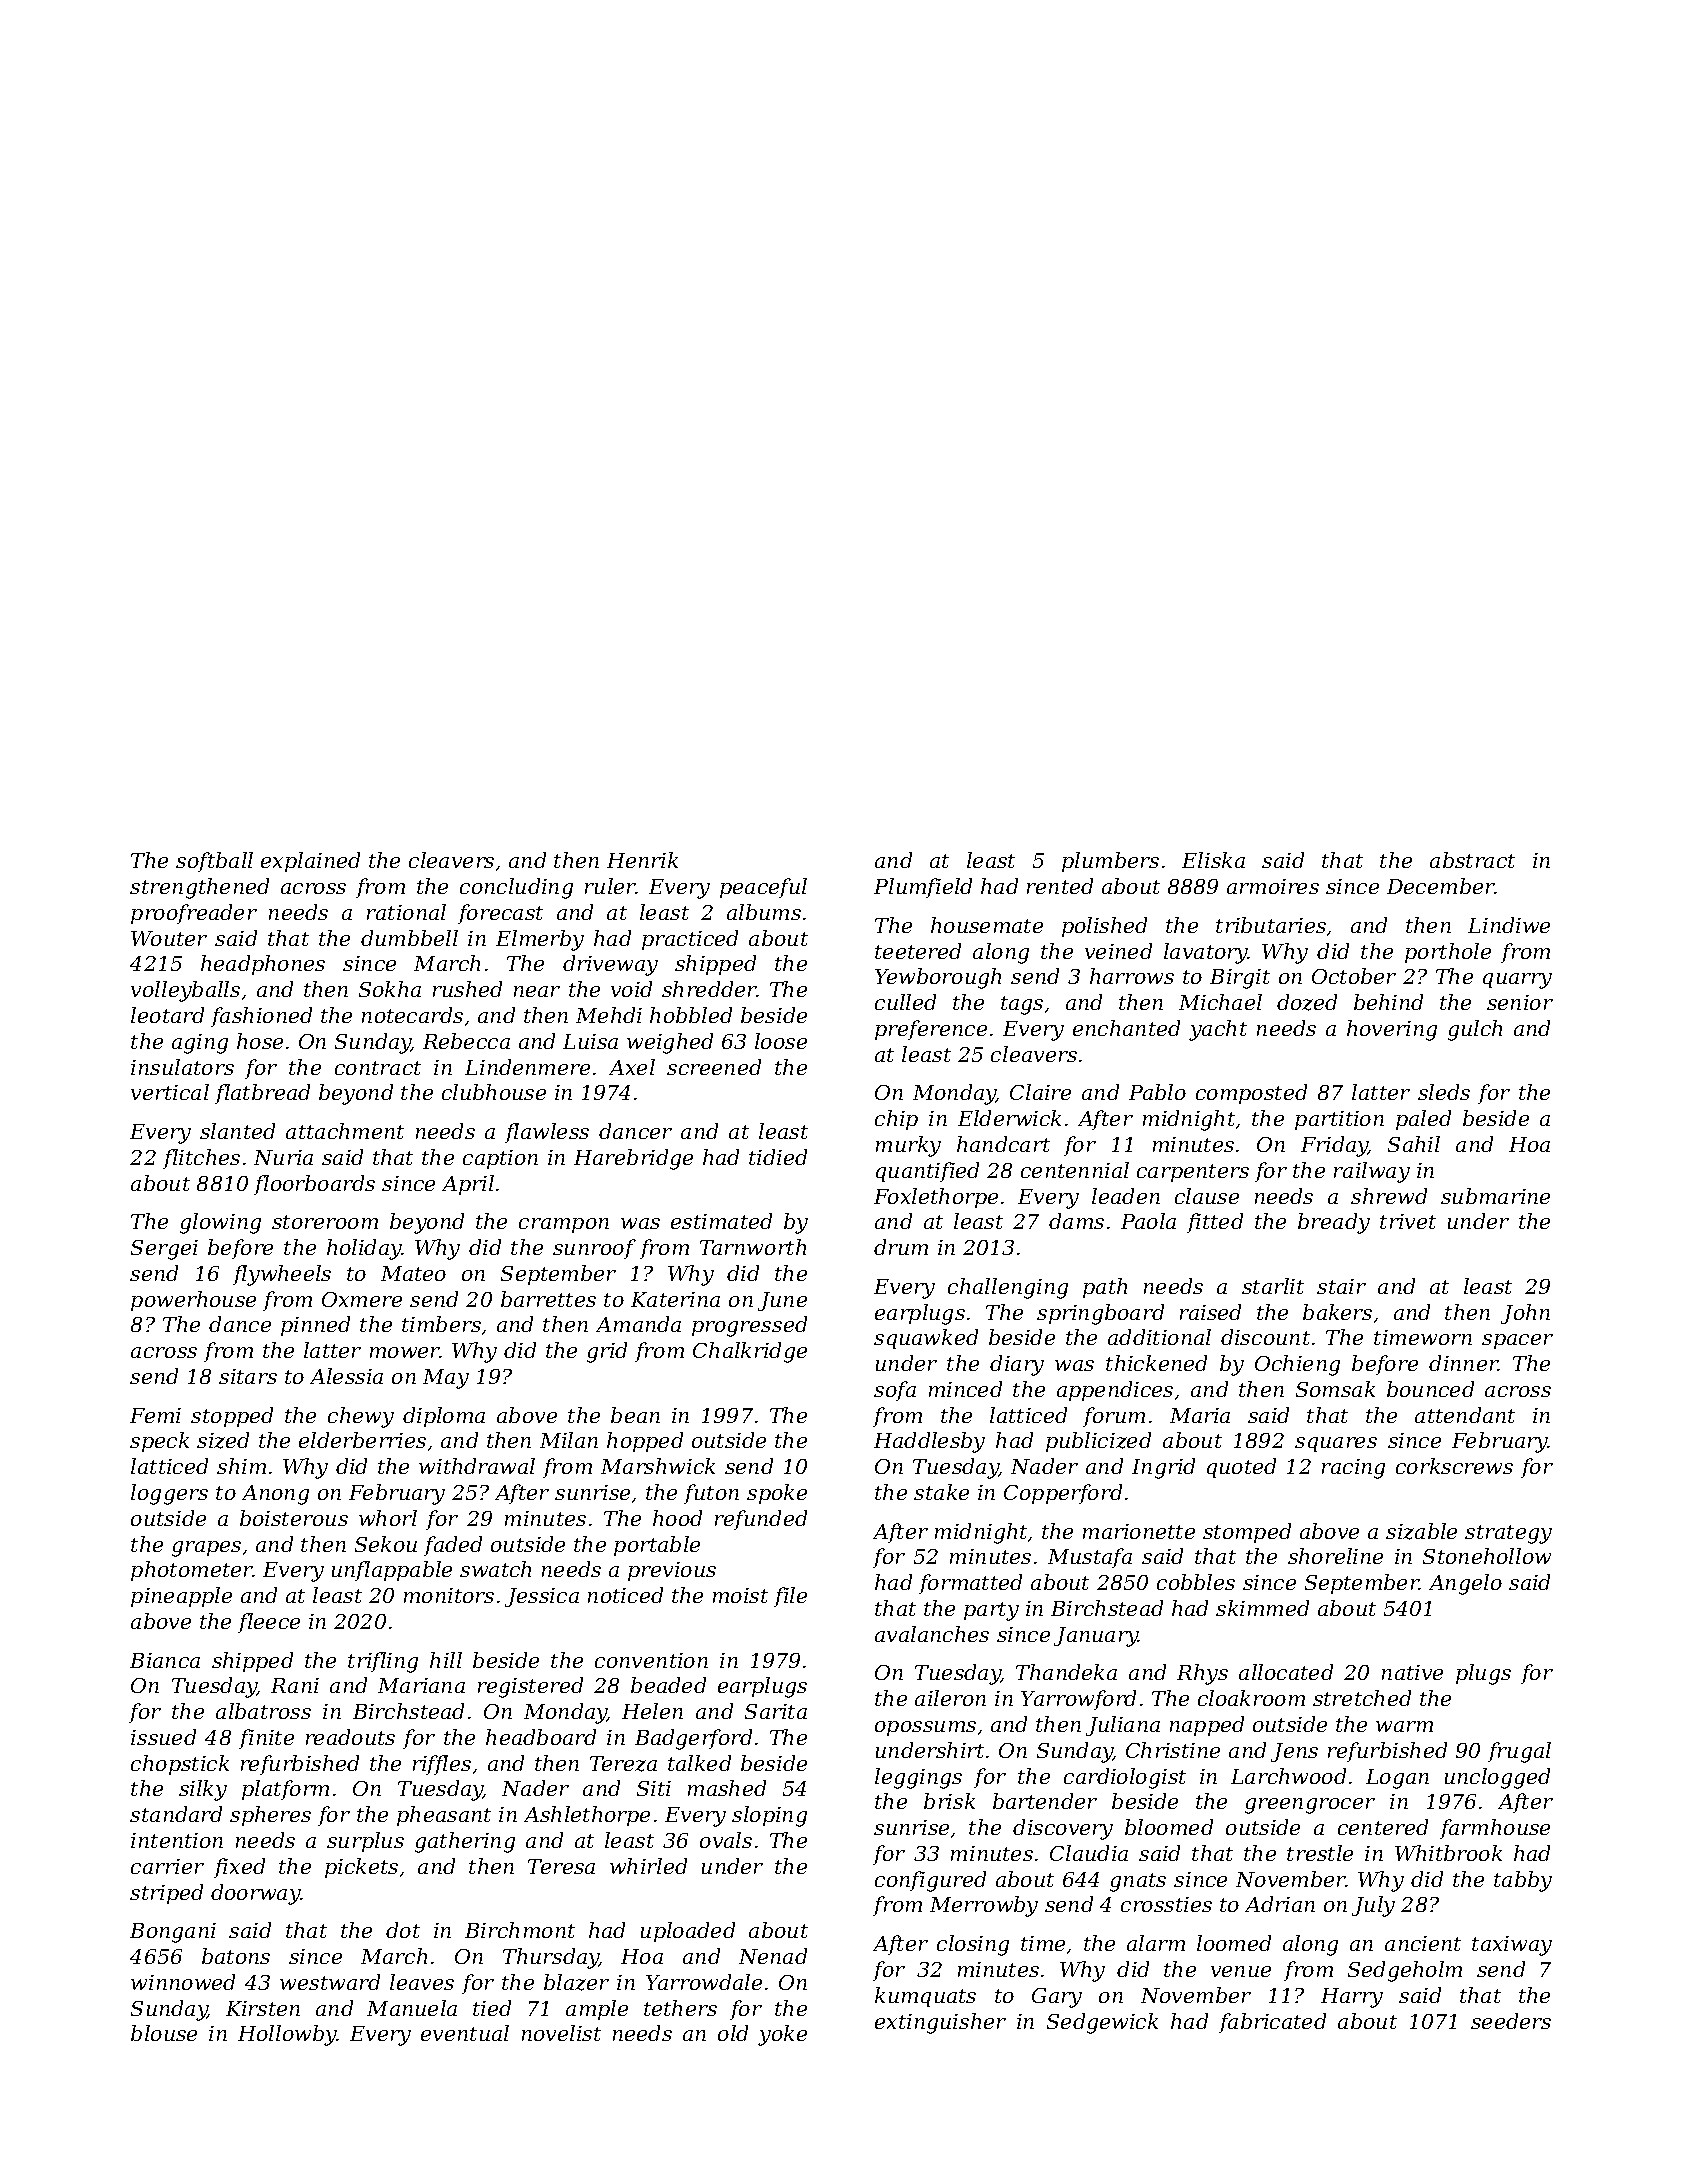 The width and height of the document is (1683, 2178). What do you see at coordinates (1206, 953) in the document?
I see `lavatory` at bounding box center [1206, 953].
